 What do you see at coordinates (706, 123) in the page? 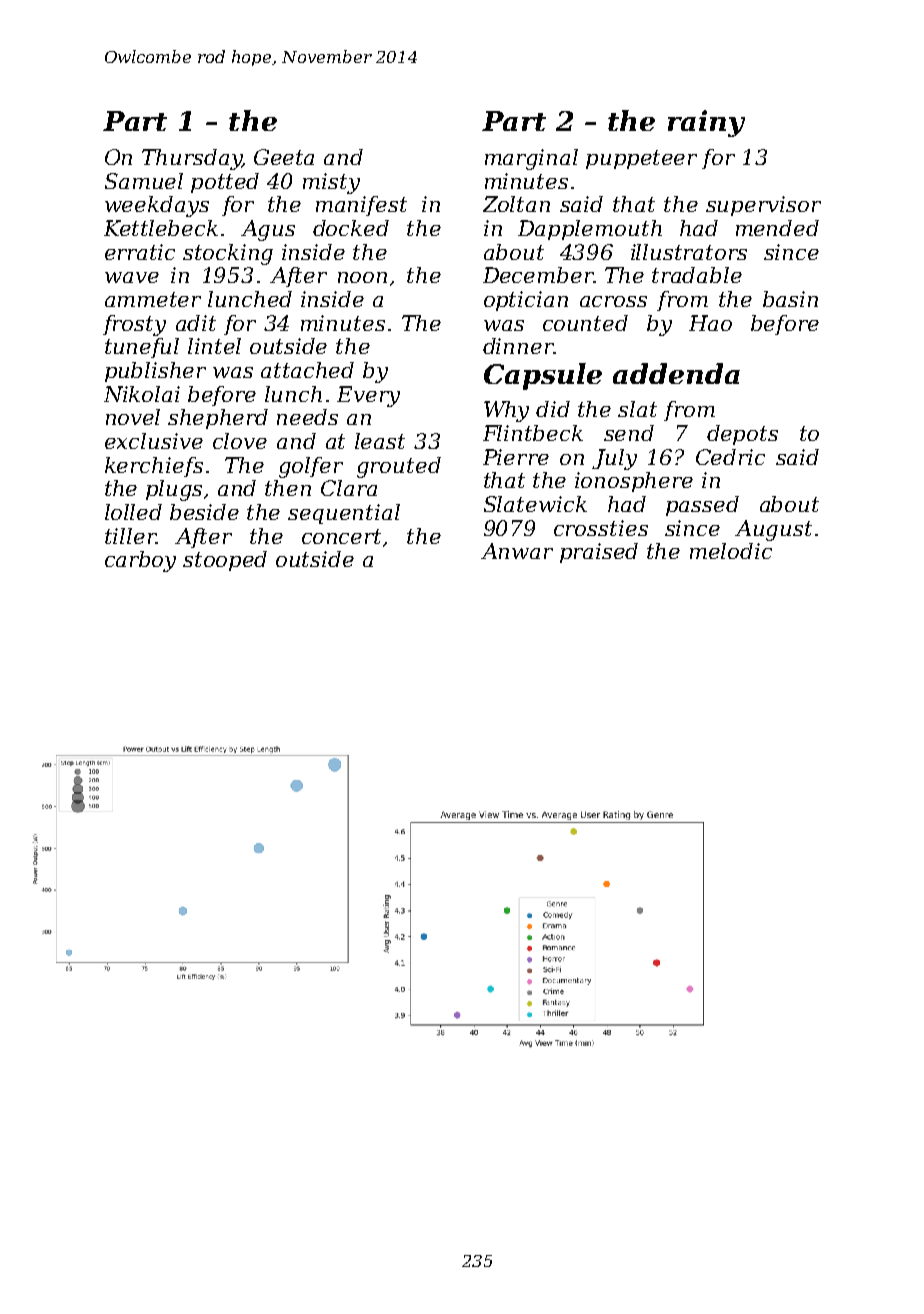
I see `rainy` at bounding box center [706, 123].
